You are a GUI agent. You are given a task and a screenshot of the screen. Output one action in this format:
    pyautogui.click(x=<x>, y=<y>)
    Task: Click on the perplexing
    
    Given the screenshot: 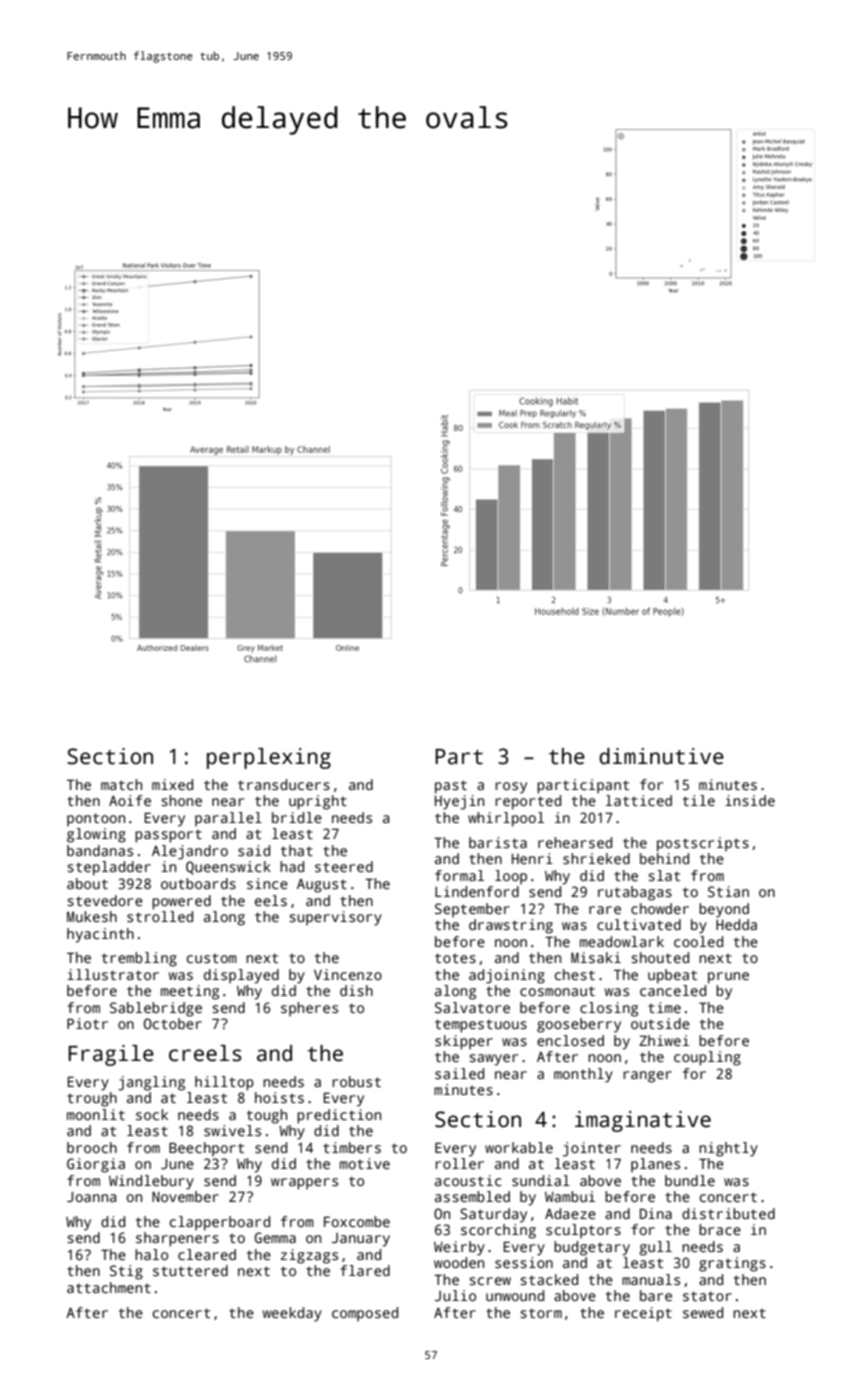 What is the action you would take?
    pyautogui.click(x=269, y=758)
